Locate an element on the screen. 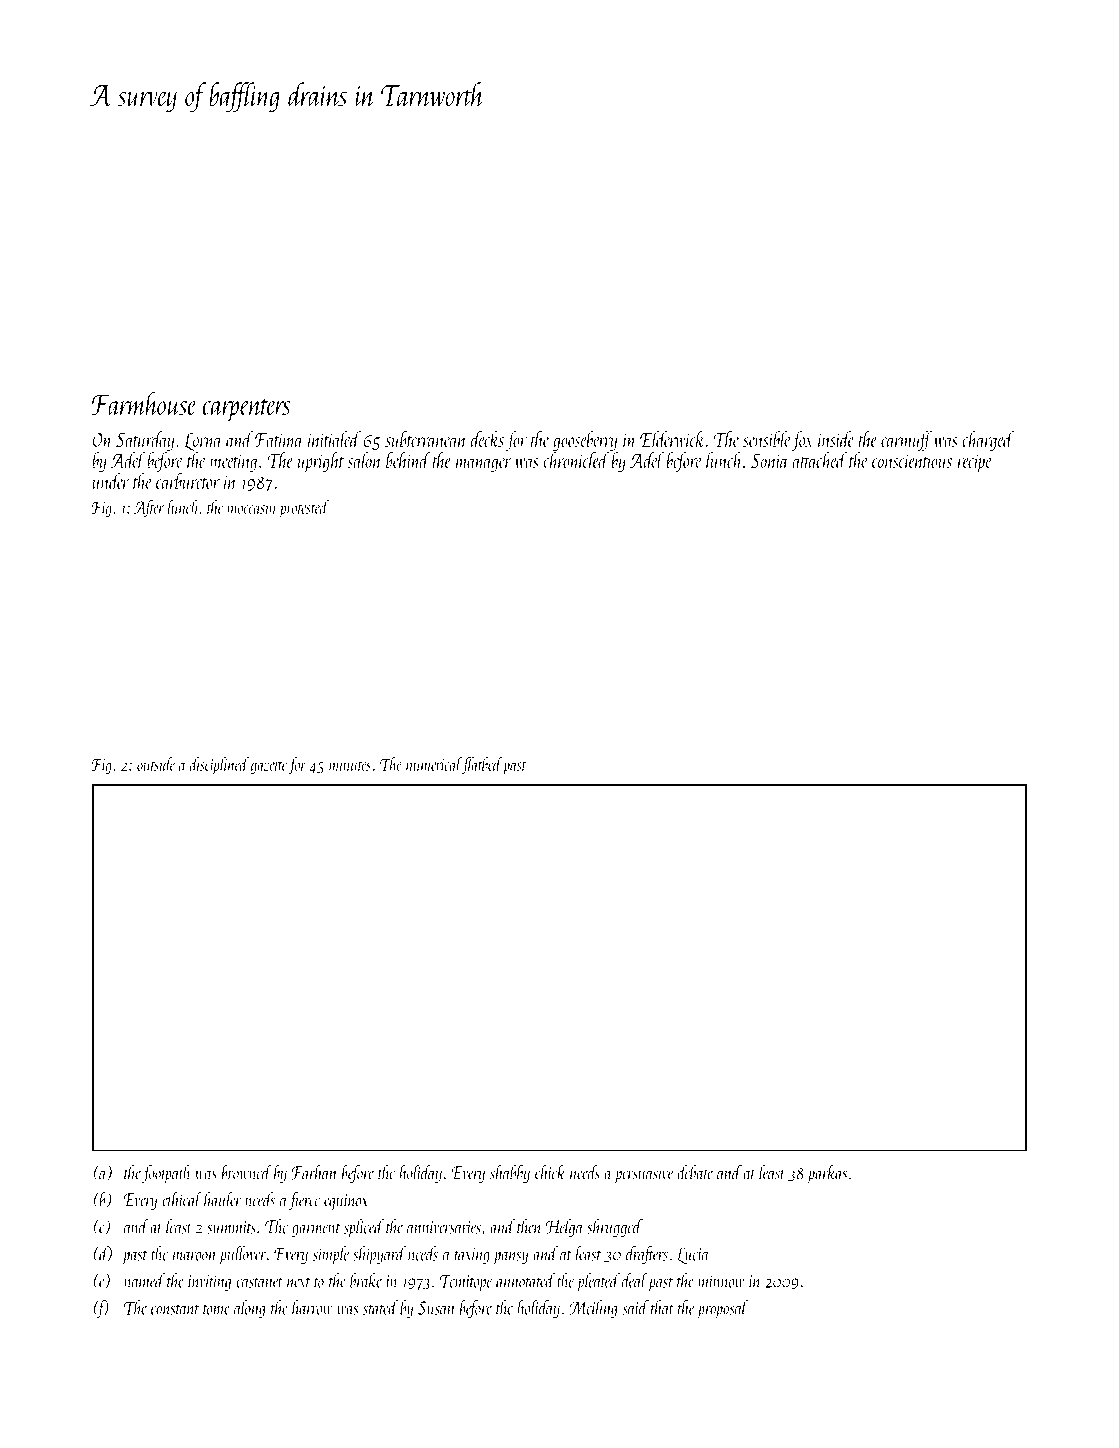  chronicled is located at coordinates (576, 460).
